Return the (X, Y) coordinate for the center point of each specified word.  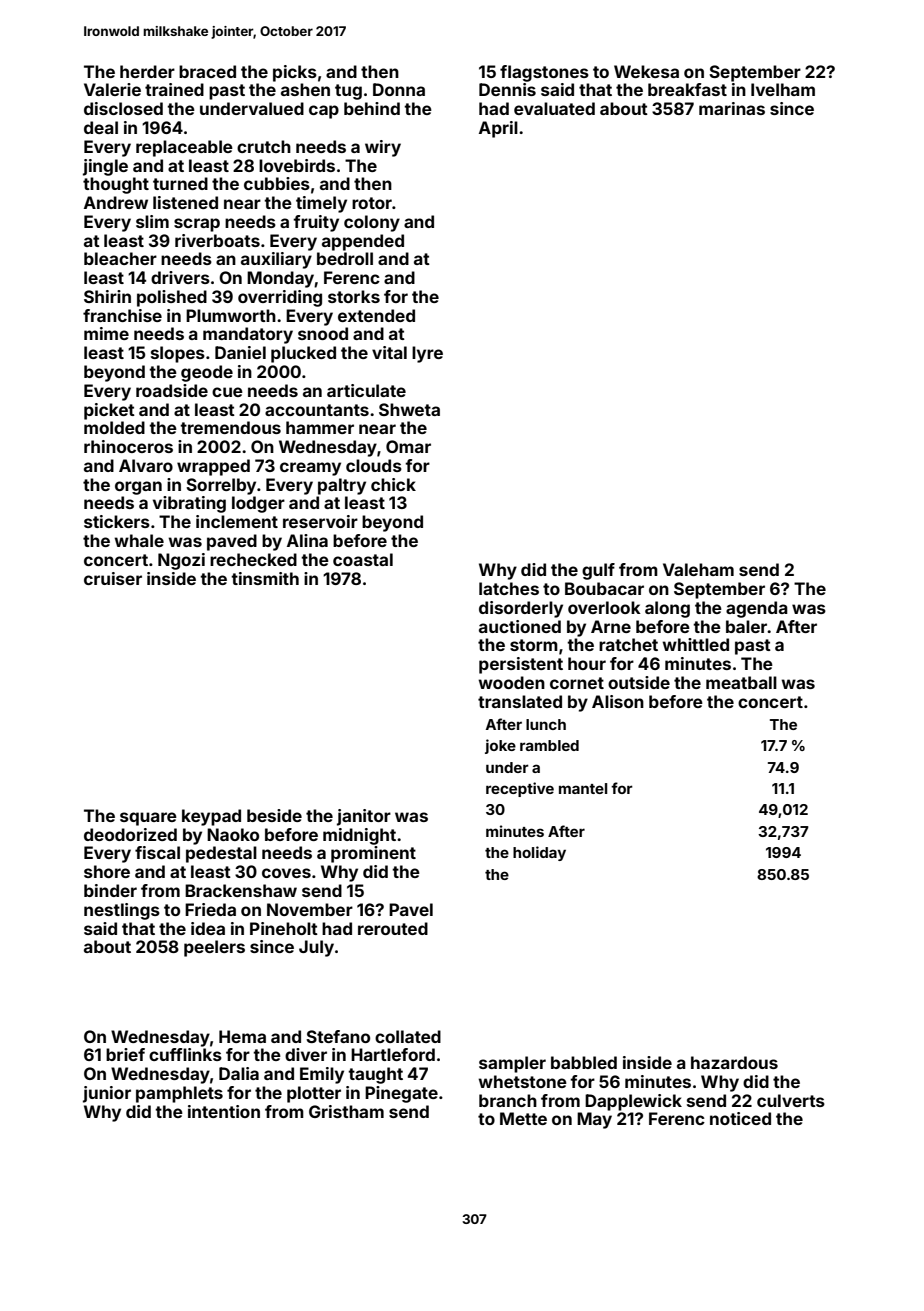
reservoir (320, 521)
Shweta (409, 409)
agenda (757, 609)
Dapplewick (633, 1102)
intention (224, 1111)
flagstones (544, 73)
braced (207, 71)
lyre (427, 354)
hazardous (734, 1062)
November (310, 909)
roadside (172, 390)
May (594, 1120)
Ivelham (783, 89)
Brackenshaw (241, 890)
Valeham (698, 569)
